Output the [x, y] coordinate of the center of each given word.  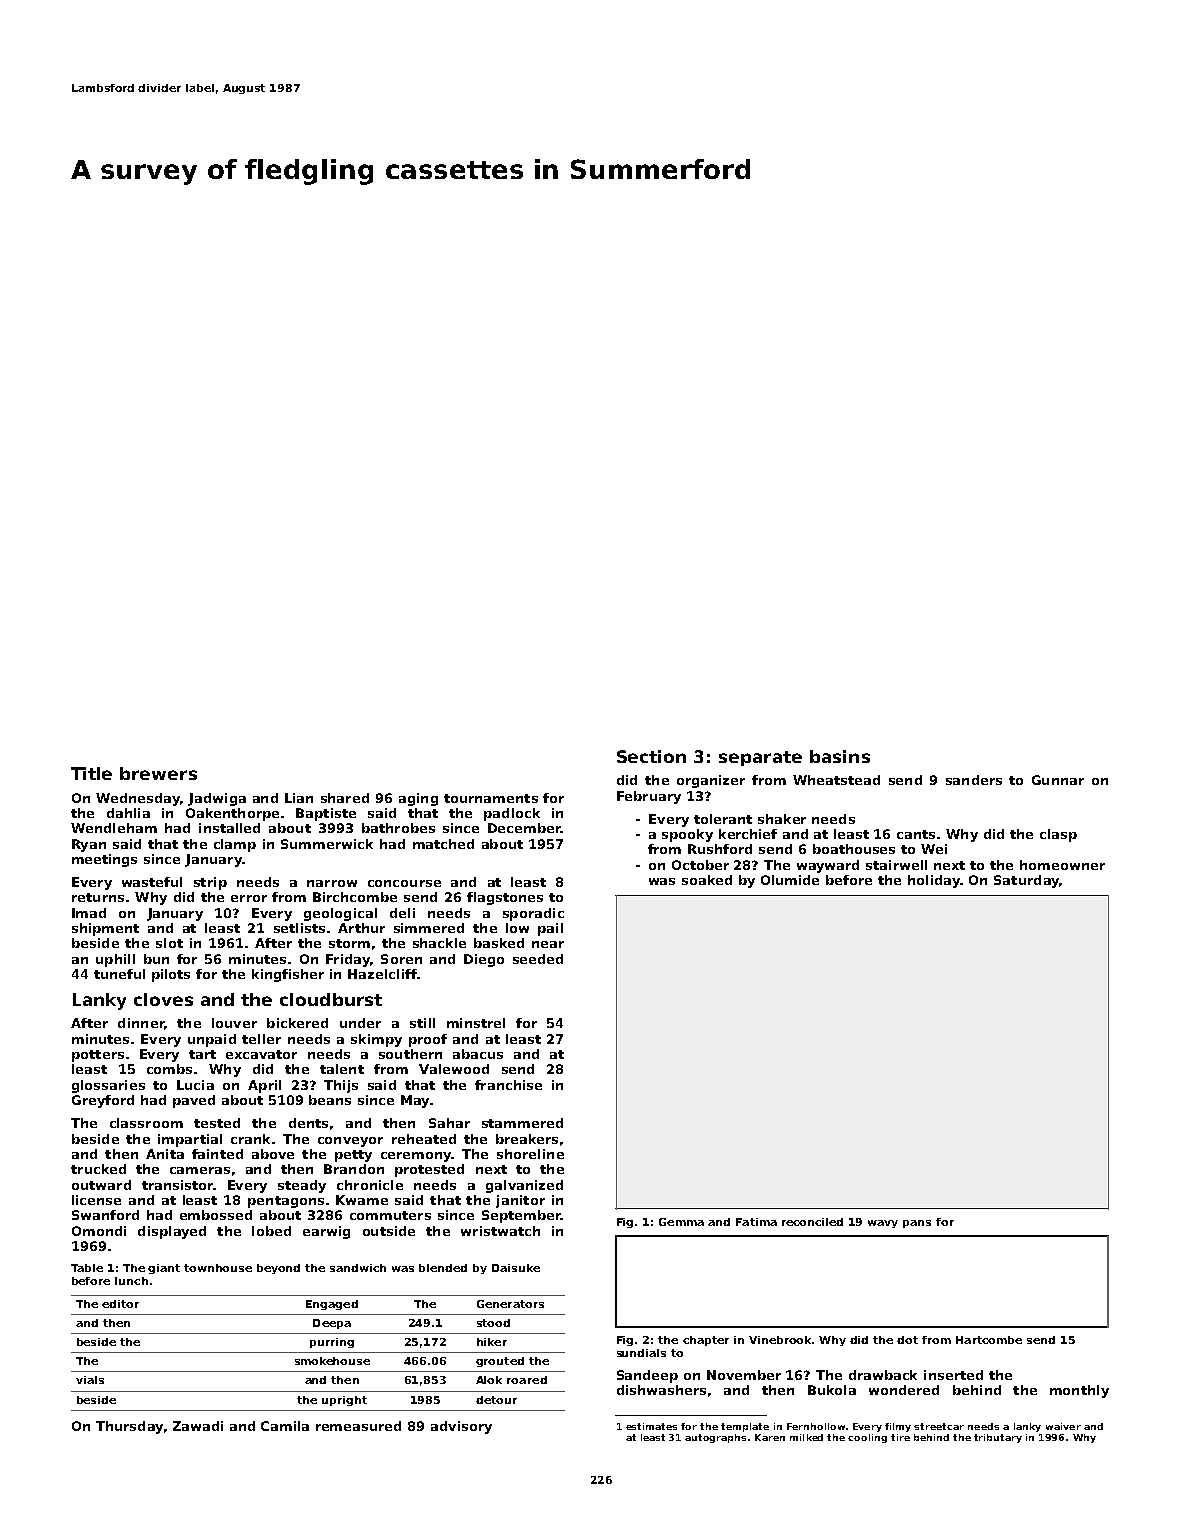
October [700, 865]
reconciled [812, 1222]
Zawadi [198, 1426]
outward [101, 1185]
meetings [104, 860]
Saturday [1026, 881]
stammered [522, 1123]
